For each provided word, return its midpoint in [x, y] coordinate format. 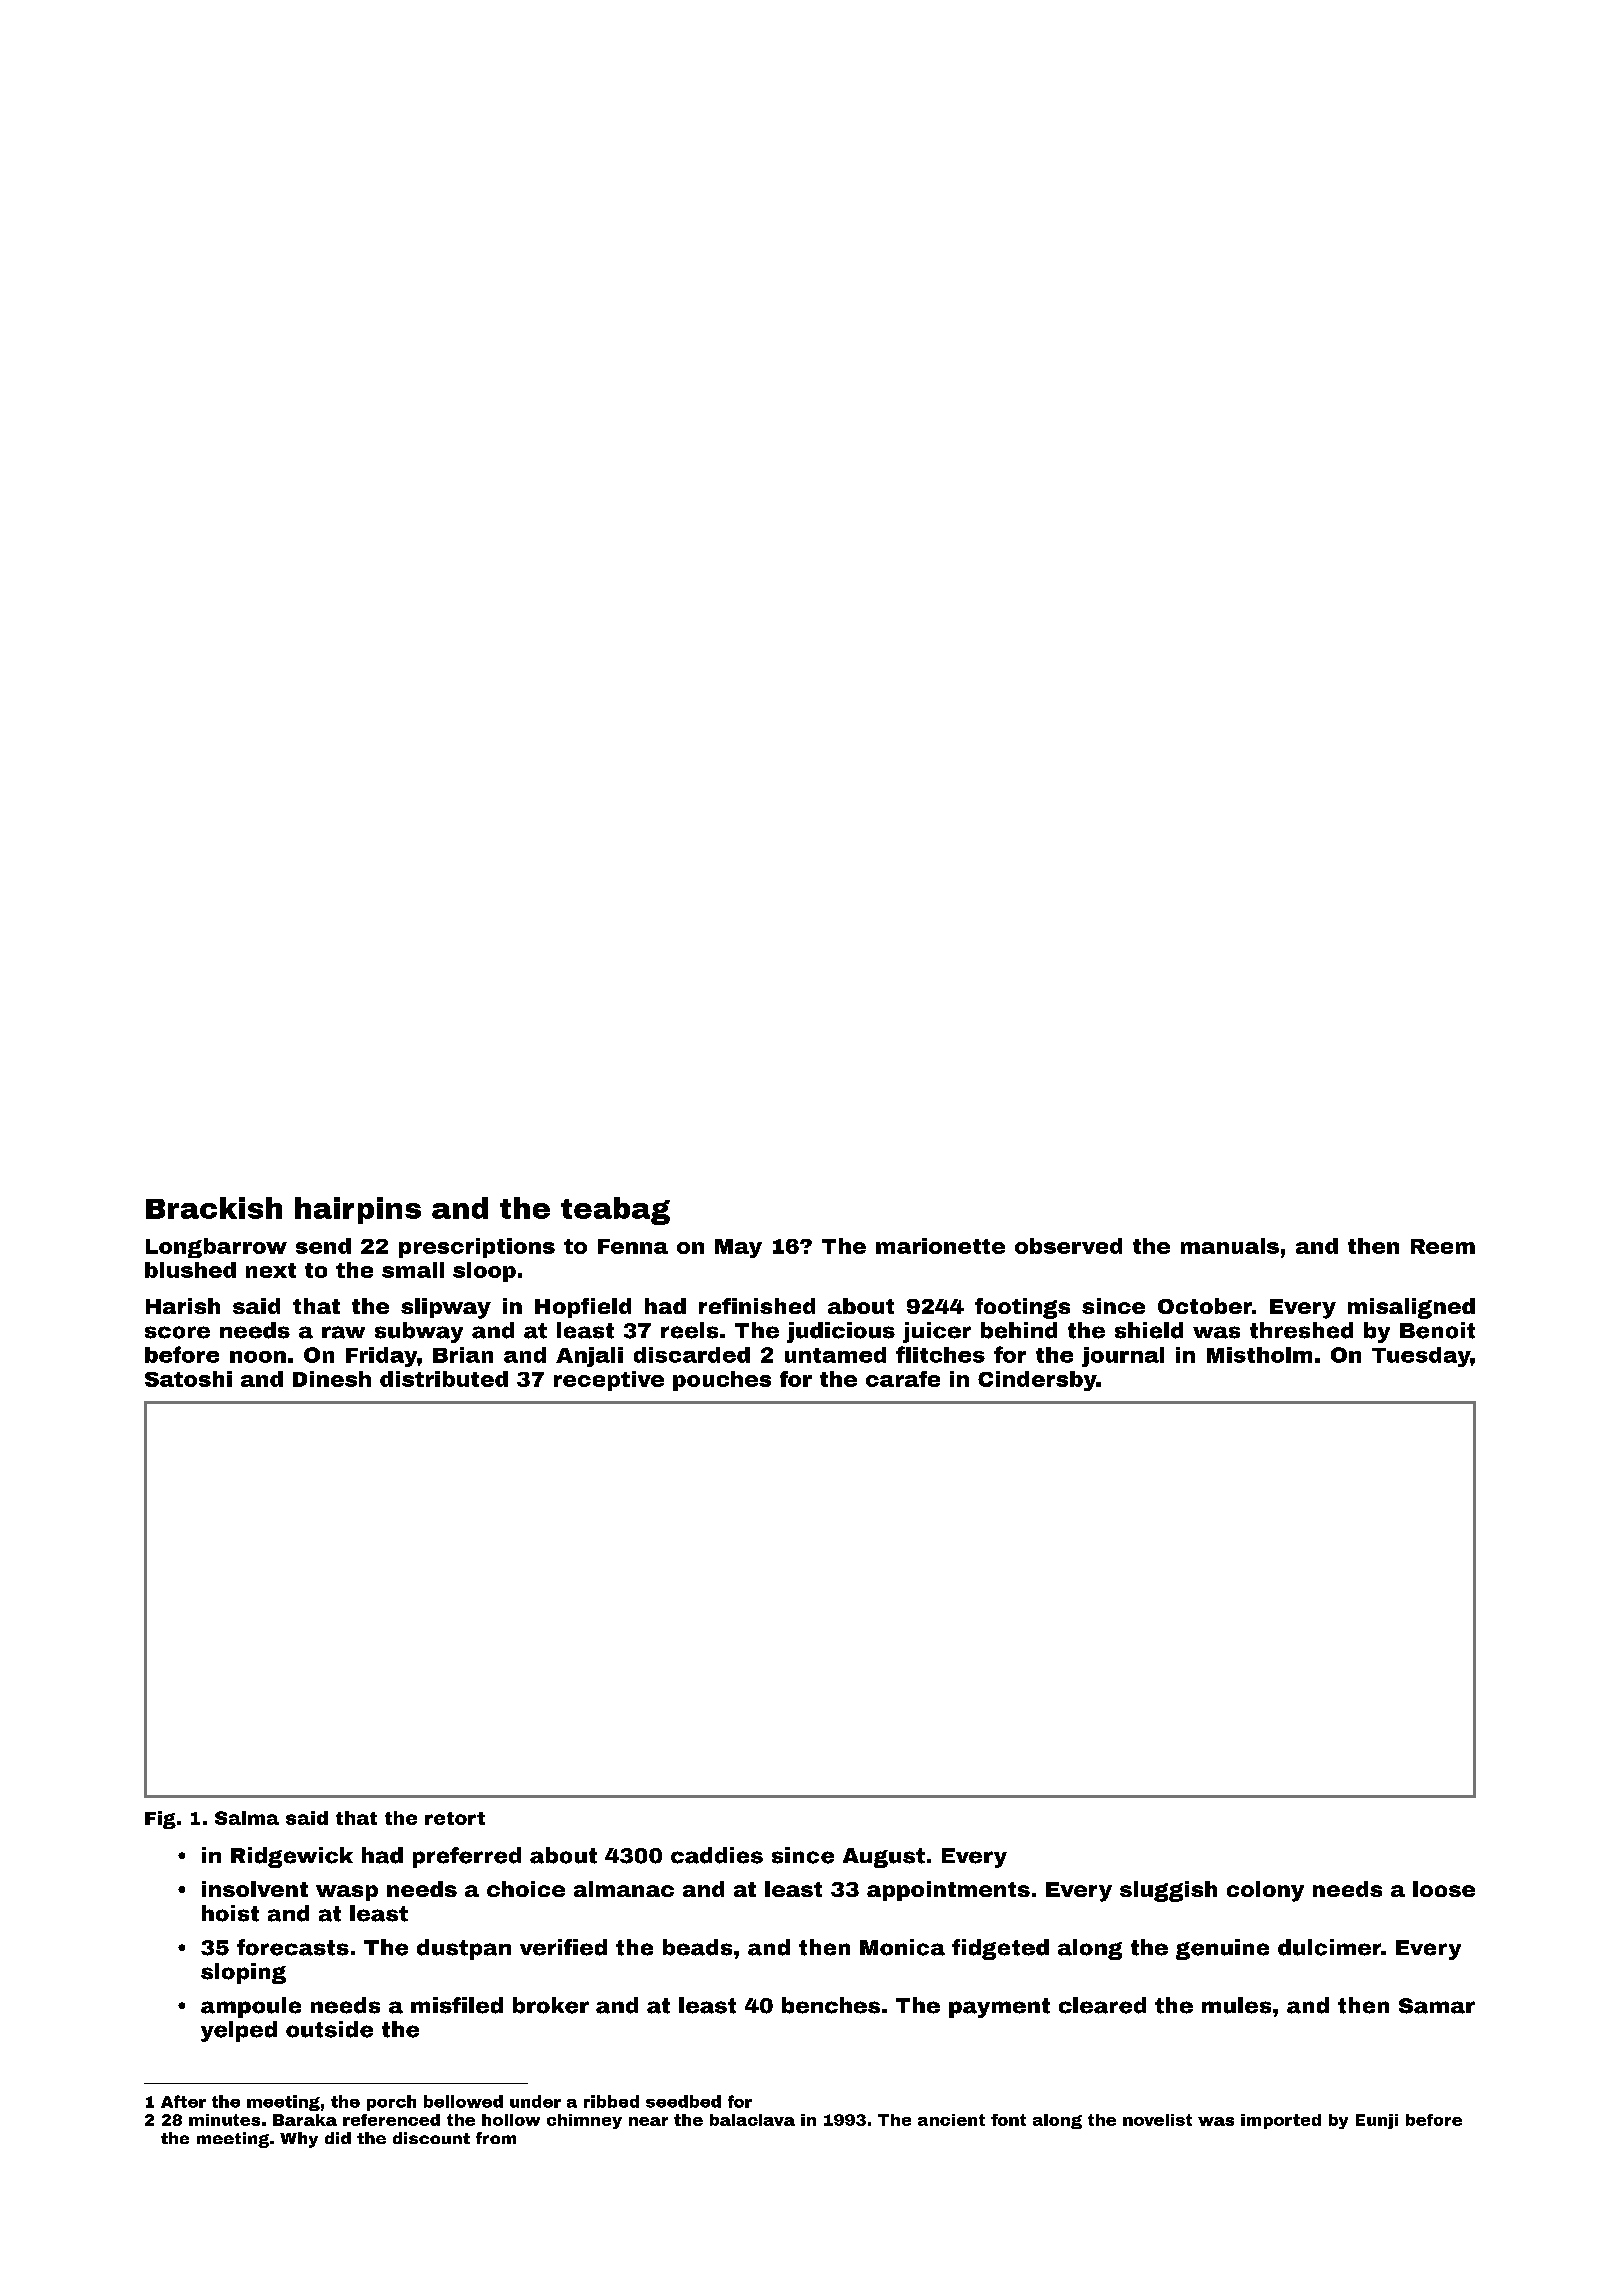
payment [999, 2008]
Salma [247, 1818]
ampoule [251, 2007]
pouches [722, 1381]
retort [455, 1818]
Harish [183, 1306]
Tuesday [1421, 1357]
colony [1265, 1891]
